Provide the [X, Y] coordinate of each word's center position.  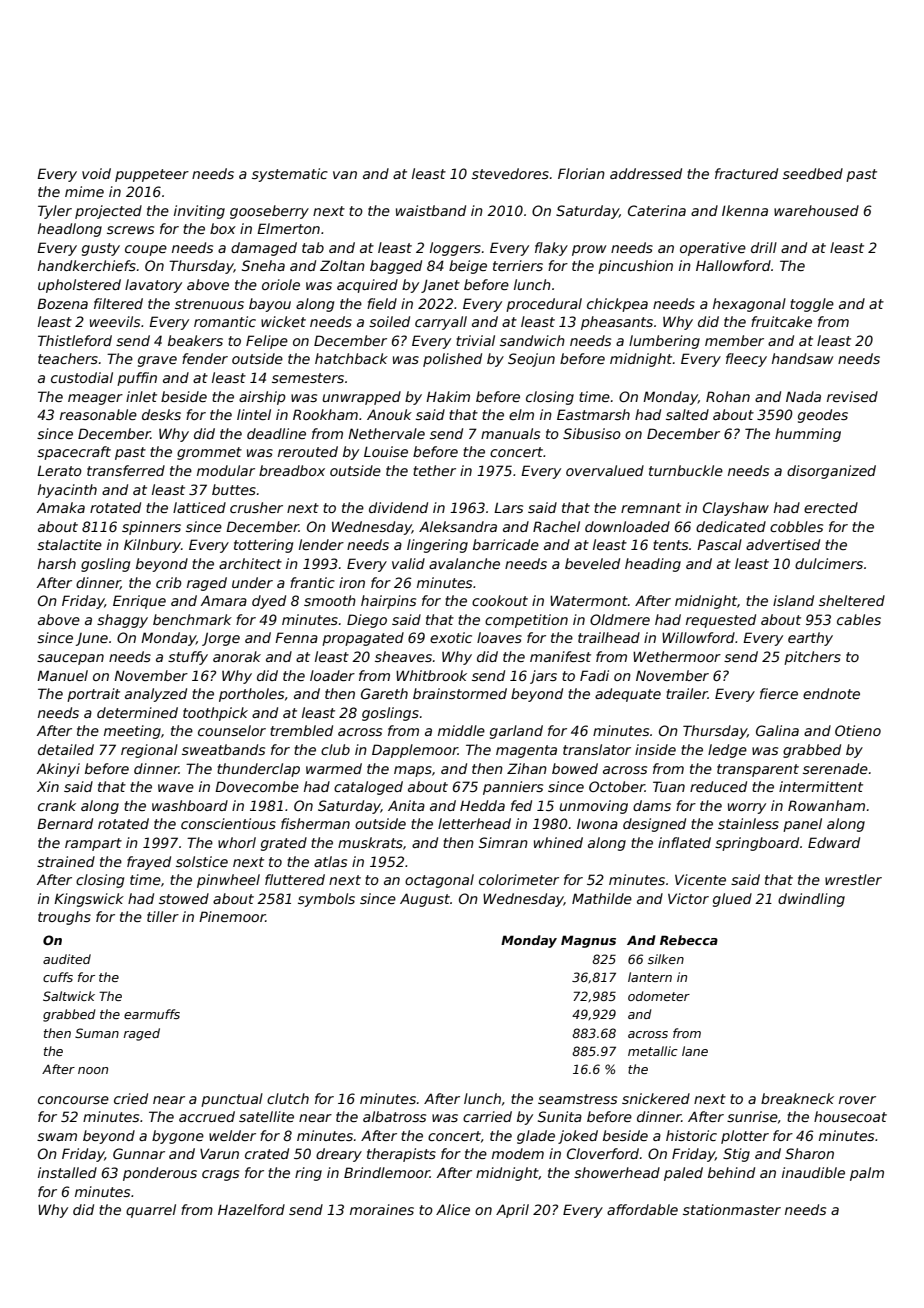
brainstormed [460, 693]
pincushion [635, 267]
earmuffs [152, 1014]
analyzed [156, 695]
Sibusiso [592, 433]
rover [857, 1100]
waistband [431, 210]
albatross [394, 1116]
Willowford [698, 637]
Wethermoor [677, 656]
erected [831, 507]
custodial [82, 377]
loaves [499, 637]
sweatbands [223, 749]
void [96, 173]
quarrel [151, 1211]
